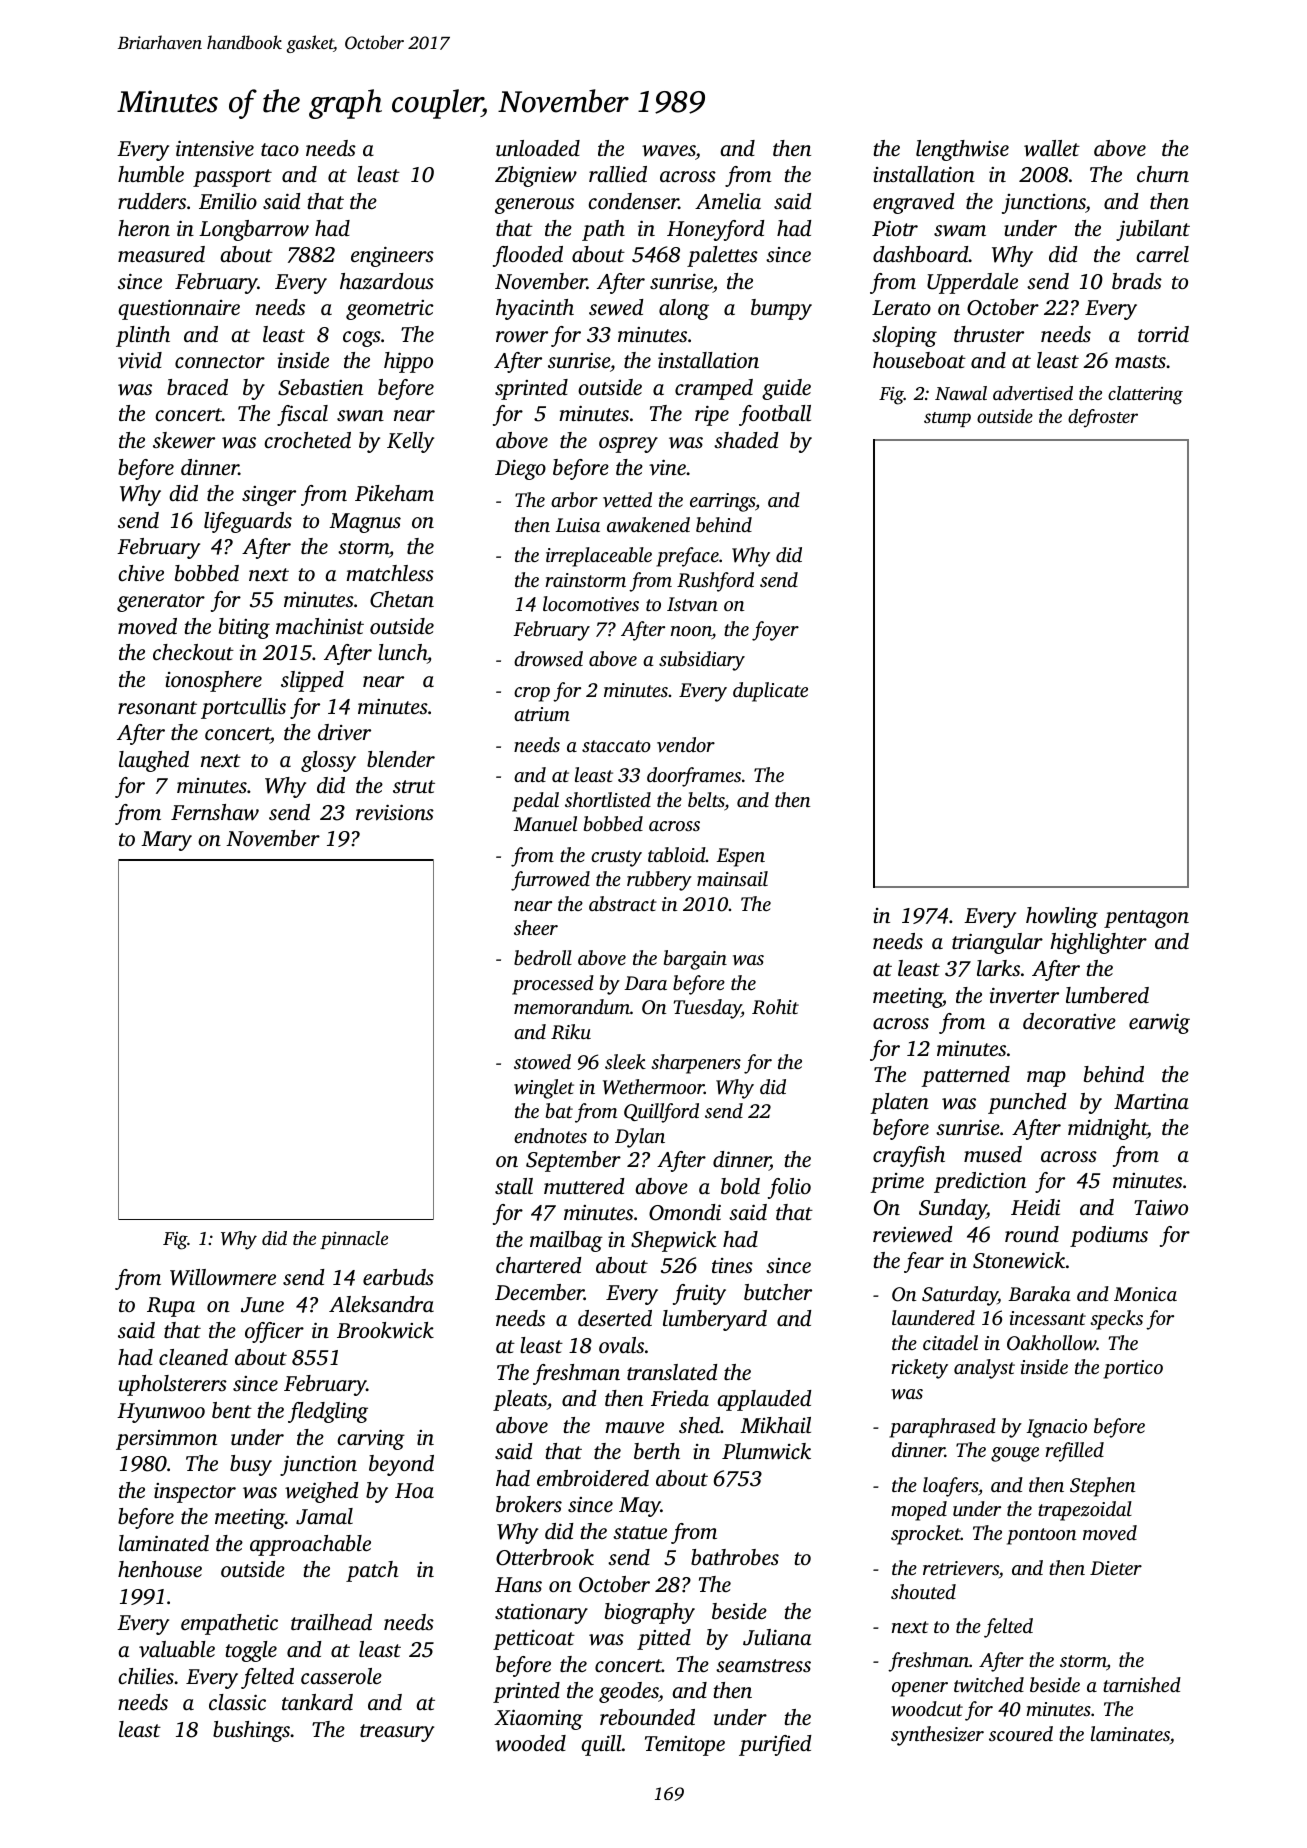  What do you see at coordinates (531, 1743) in the screenshot?
I see `wooded` at bounding box center [531, 1743].
